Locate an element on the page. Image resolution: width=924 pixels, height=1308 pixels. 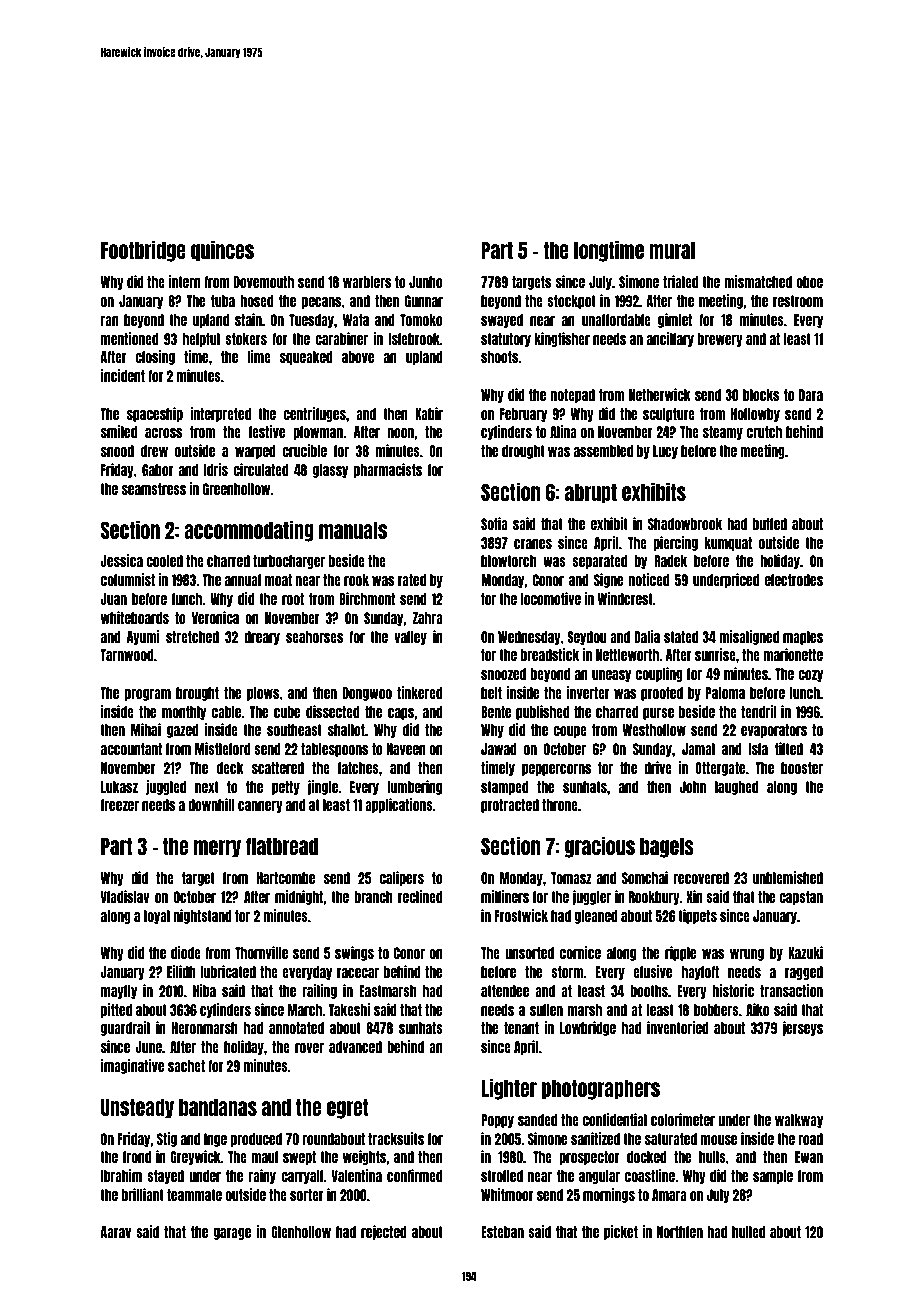
Thornville is located at coordinates (261, 952).
